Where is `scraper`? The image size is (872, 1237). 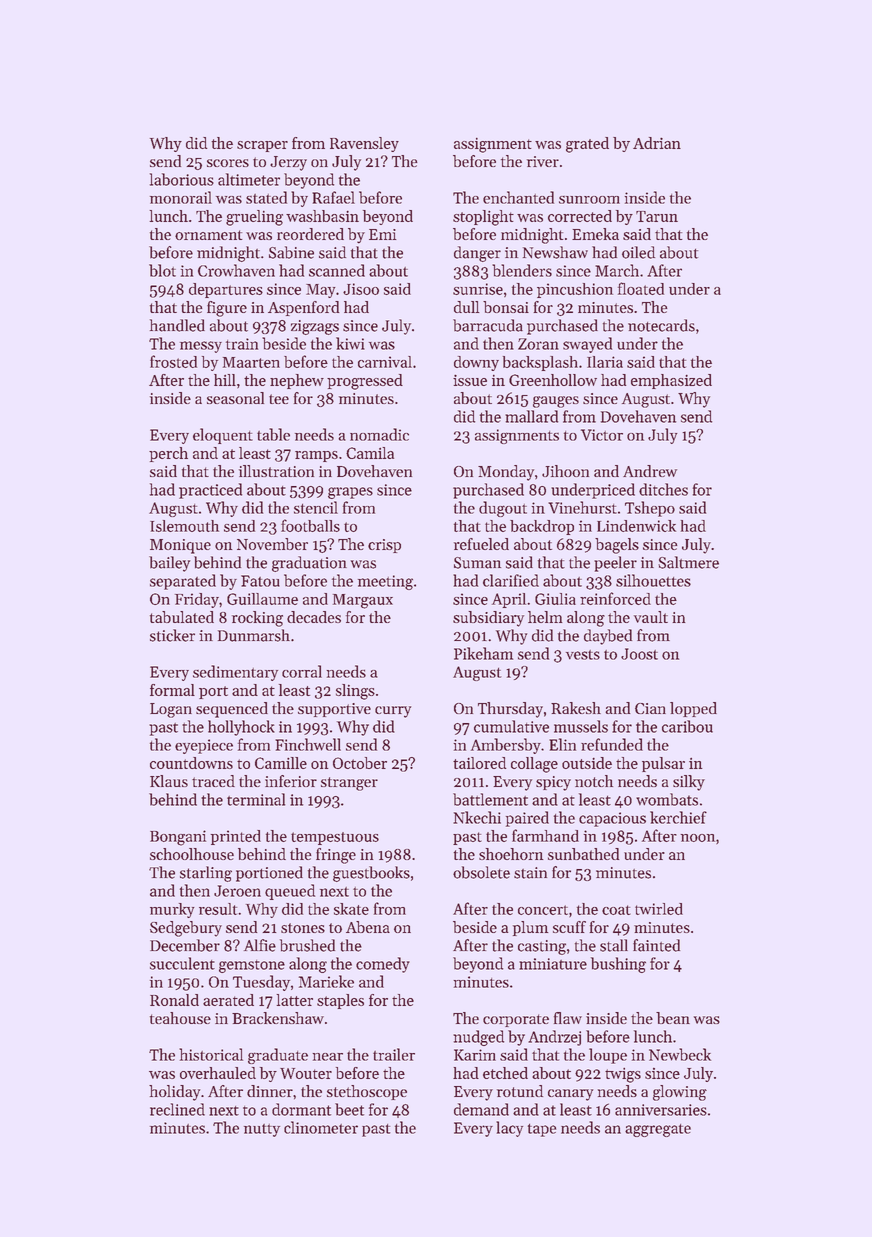 scraper is located at coordinates (262, 146).
